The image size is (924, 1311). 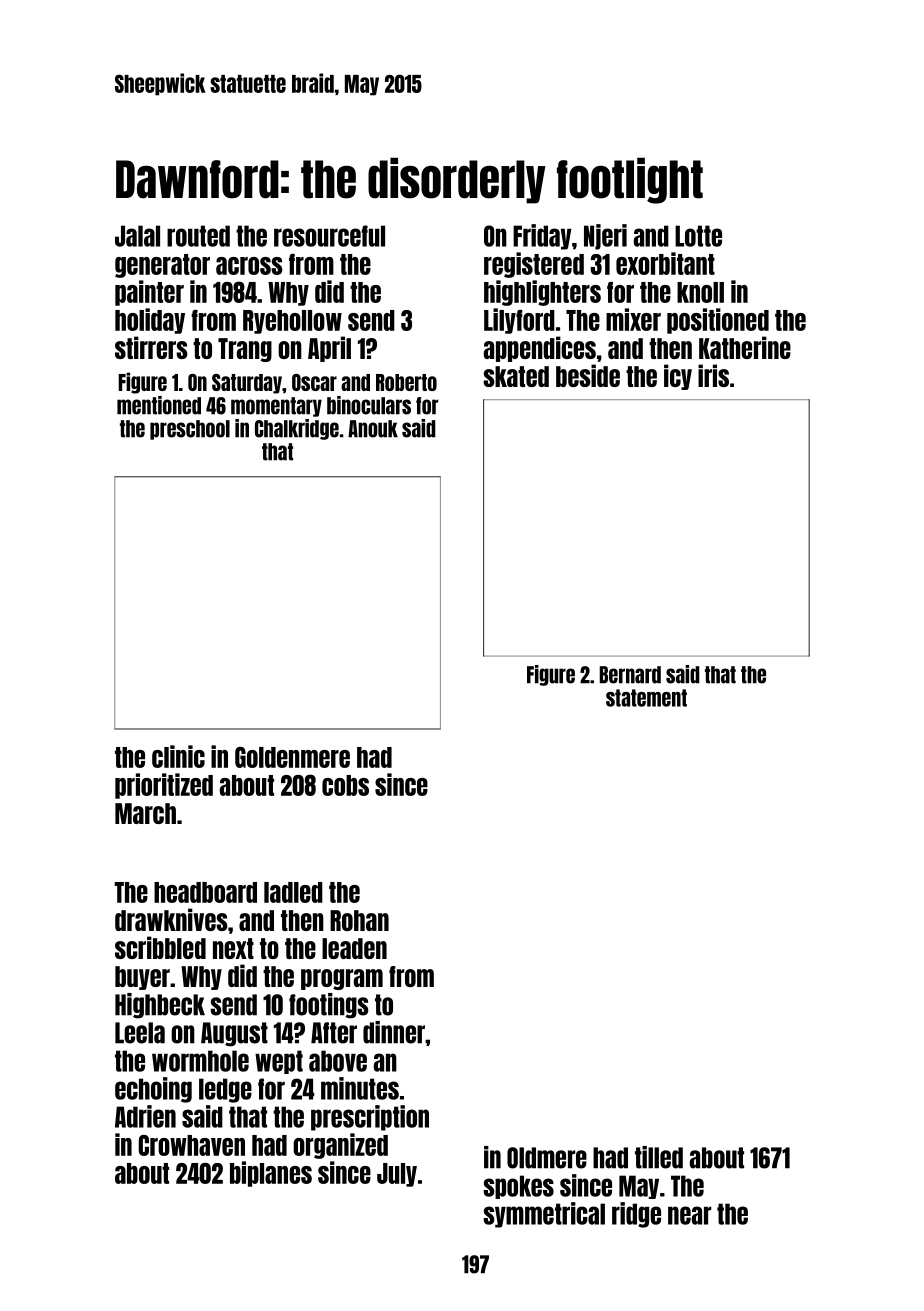 I want to click on routed, so click(x=198, y=236).
